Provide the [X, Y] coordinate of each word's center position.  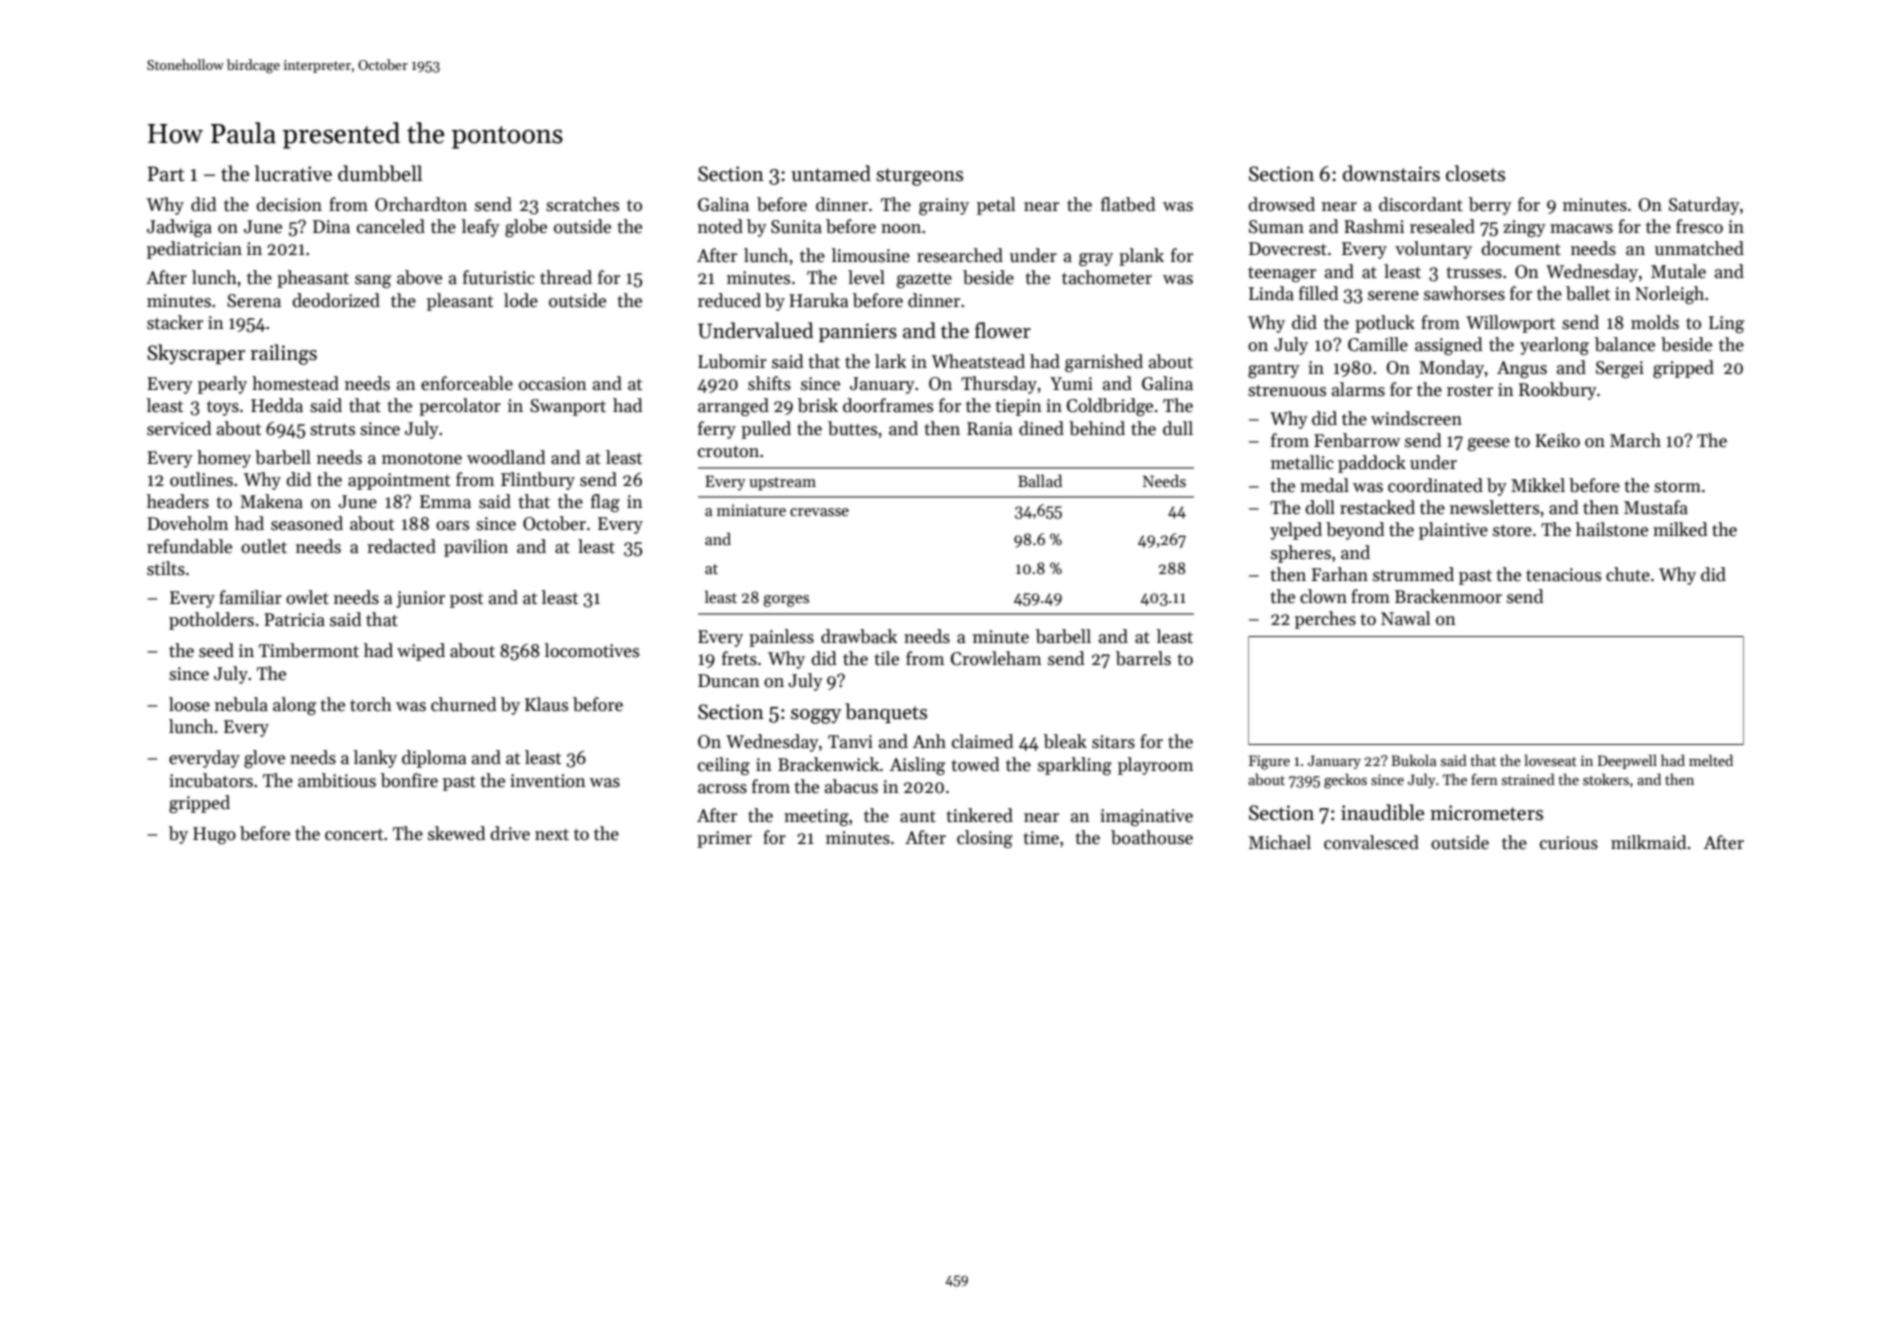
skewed [456, 833]
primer [724, 839]
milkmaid [1648, 842]
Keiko [1557, 440]
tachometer [1107, 277]
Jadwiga [179, 228]
